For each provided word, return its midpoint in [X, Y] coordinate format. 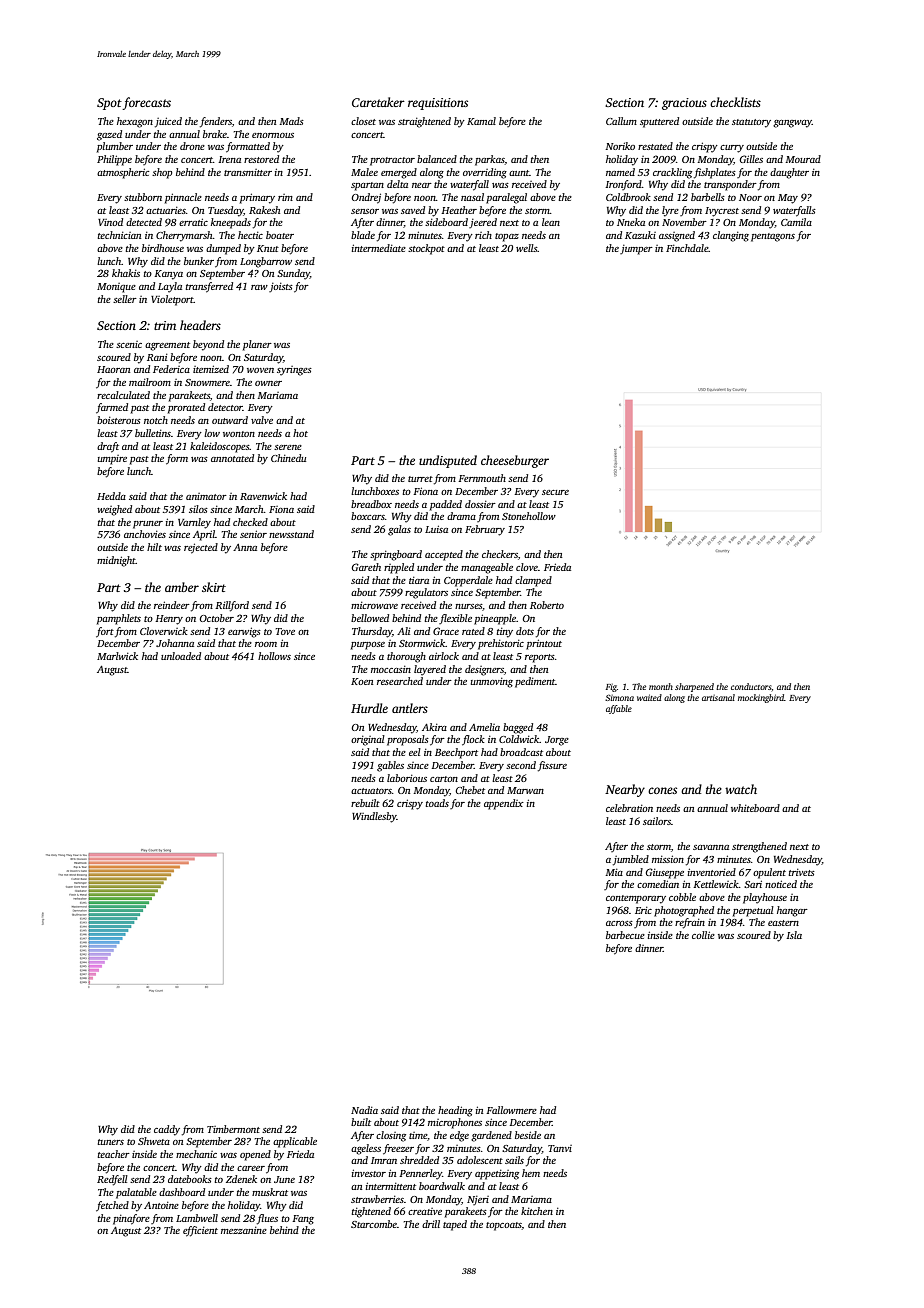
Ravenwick [263, 496]
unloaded [181, 656]
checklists [735, 102]
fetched [112, 1206]
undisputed [448, 461]
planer [257, 345]
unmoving [492, 683]
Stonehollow [529, 516]
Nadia [364, 1110]
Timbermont [233, 1129]
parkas [490, 160]
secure [555, 492]
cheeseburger [515, 461]
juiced [168, 122]
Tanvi [560, 1148]
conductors [751, 686]
